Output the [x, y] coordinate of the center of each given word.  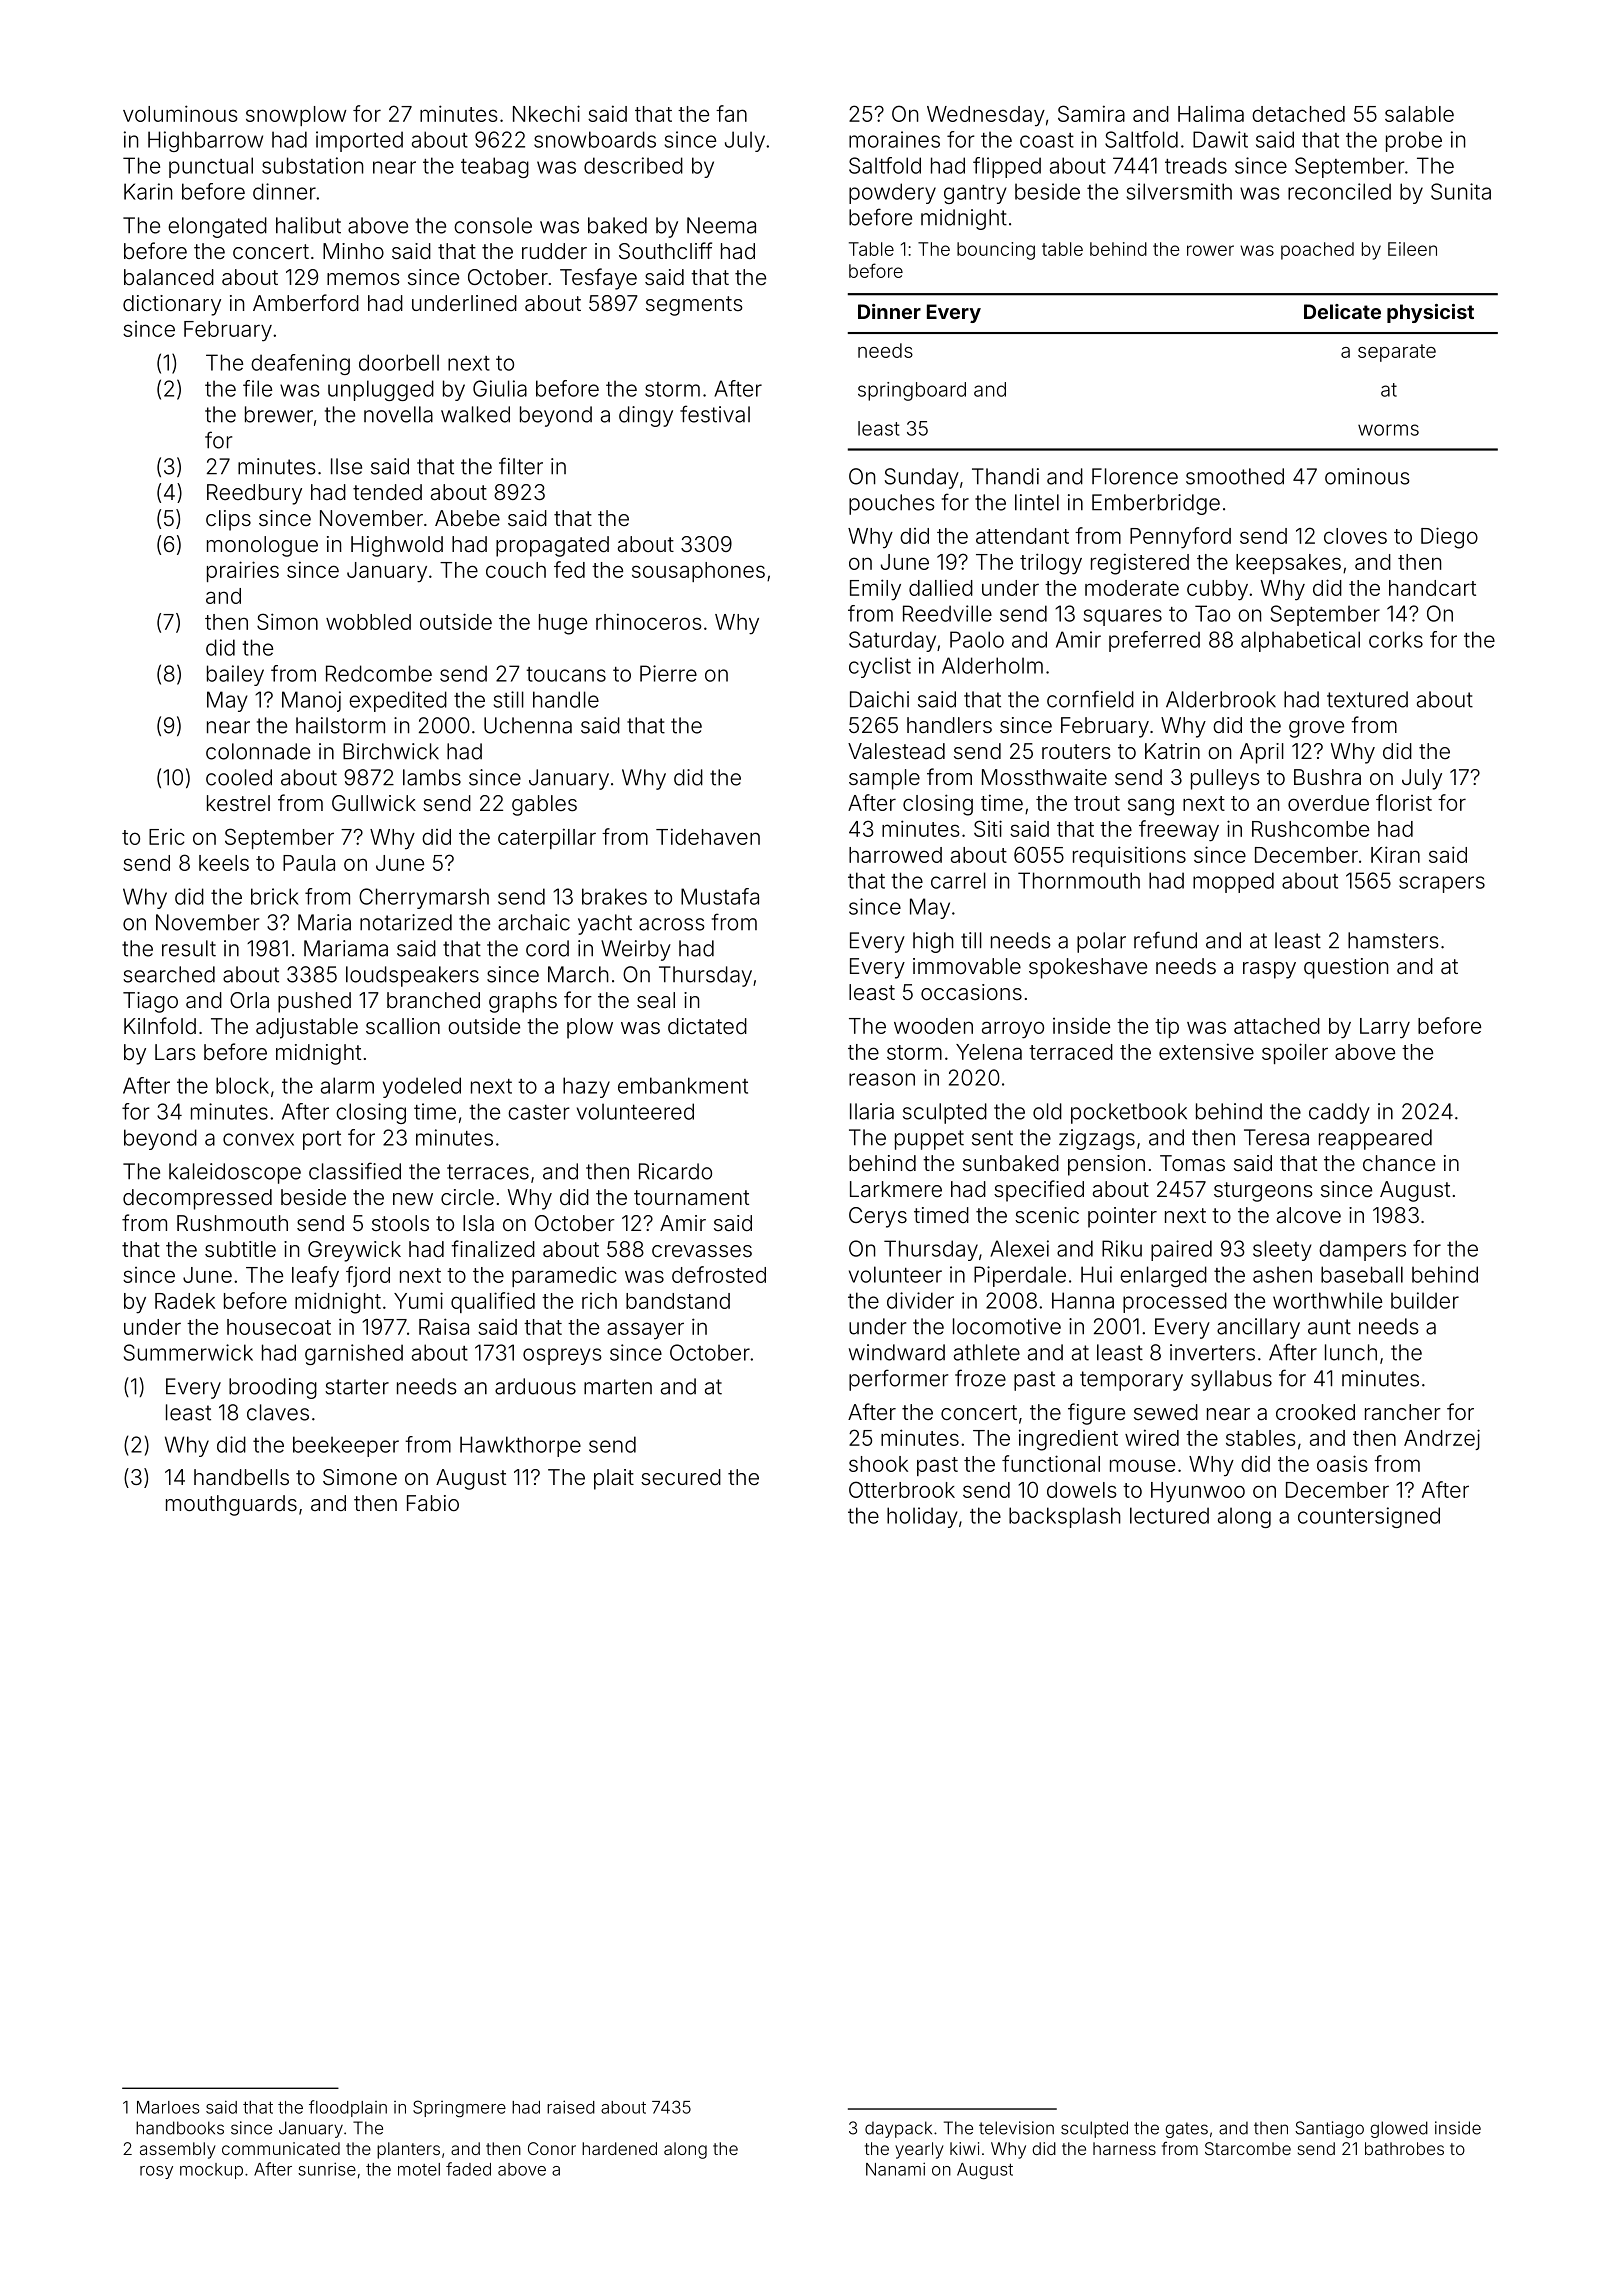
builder [1425, 1300]
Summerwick [188, 1352]
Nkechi [546, 113]
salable [1419, 114]
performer [898, 1380]
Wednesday [986, 116]
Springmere [459, 2109]
